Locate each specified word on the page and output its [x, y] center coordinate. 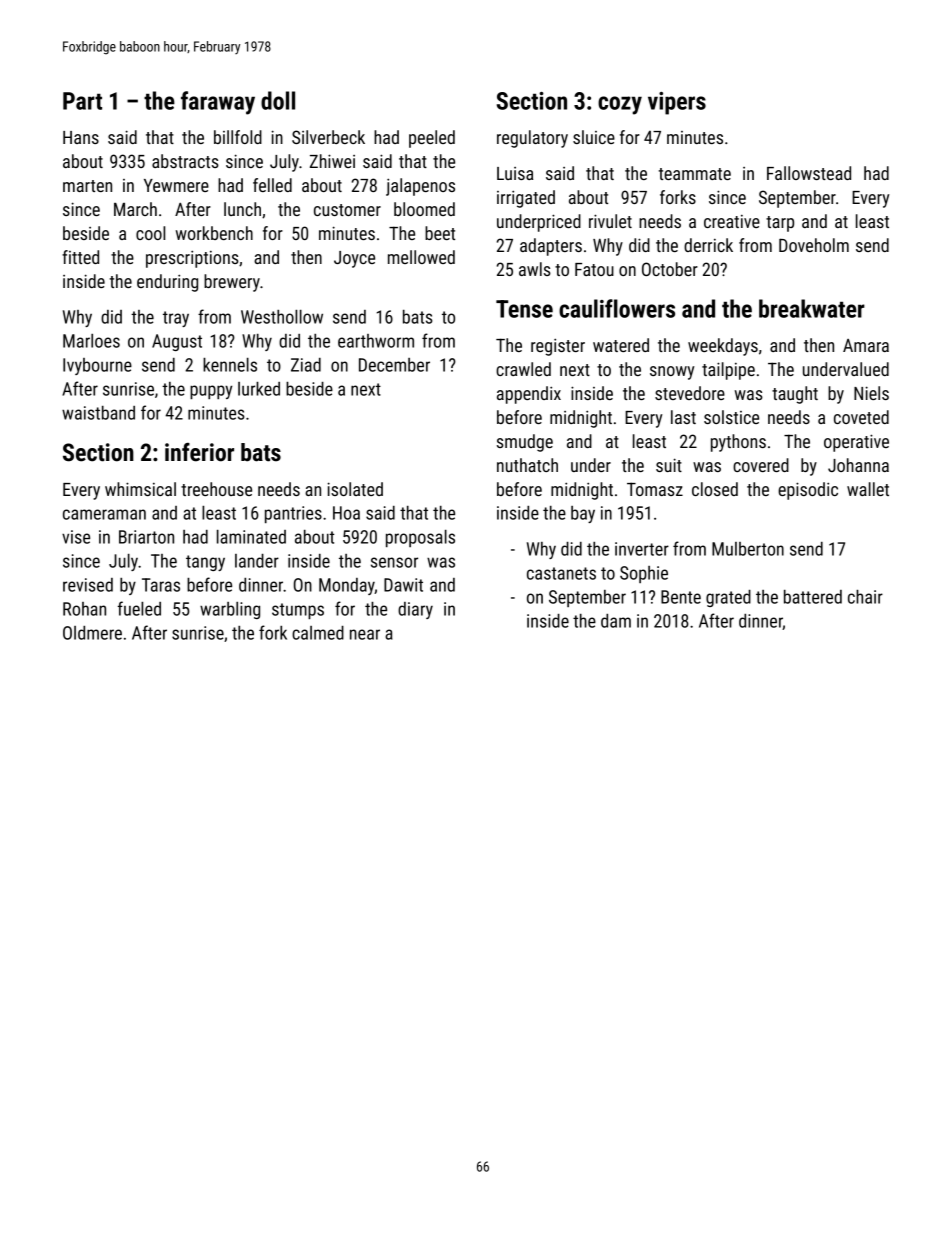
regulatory [532, 139]
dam [616, 621]
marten [87, 186]
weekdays [723, 347]
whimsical [140, 489]
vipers [677, 103]
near [365, 634]
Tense [524, 309]
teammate [695, 174]
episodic [808, 491]
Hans [81, 137]
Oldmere [92, 633]
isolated [355, 489]
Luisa [515, 173]
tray [176, 319]
